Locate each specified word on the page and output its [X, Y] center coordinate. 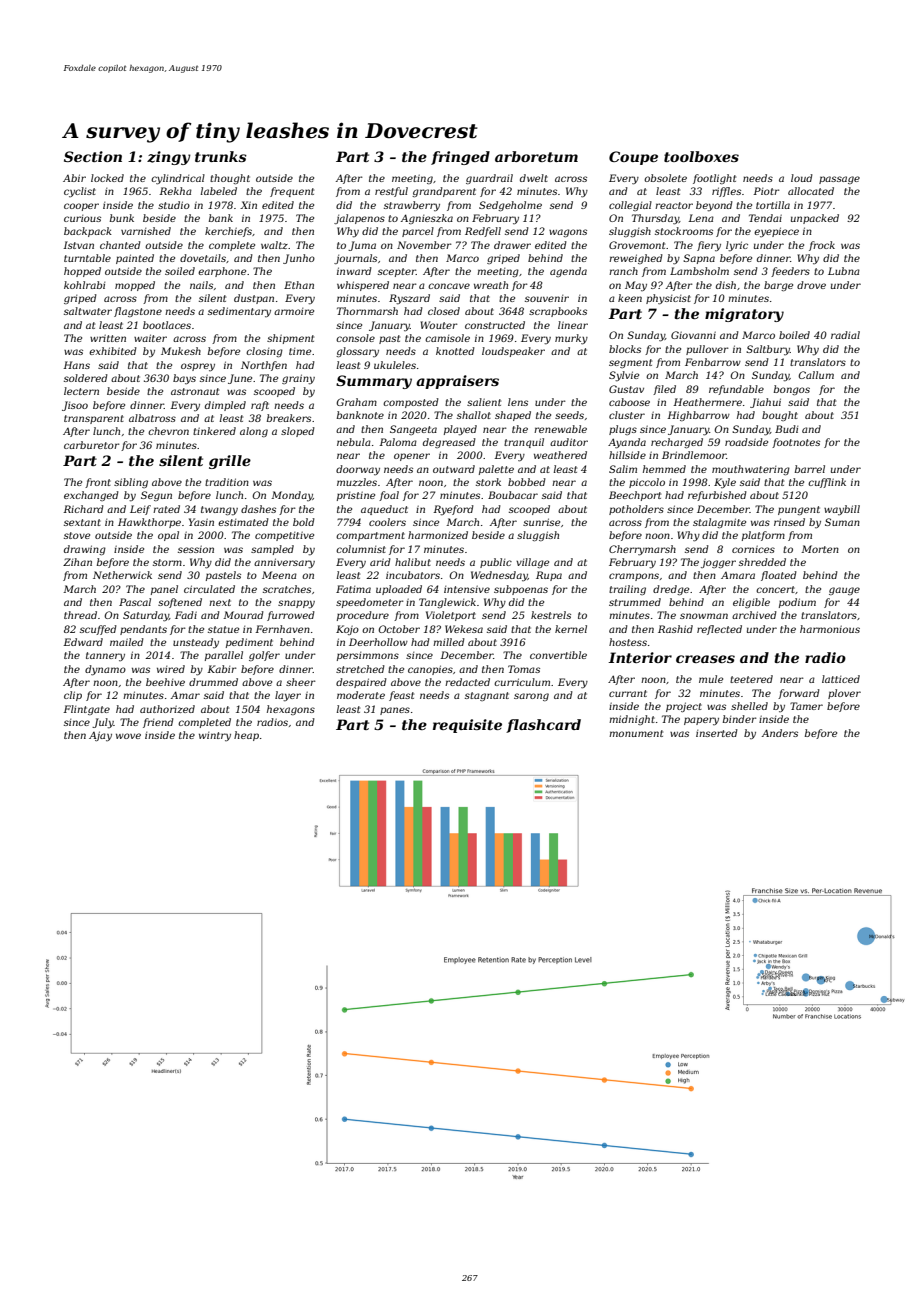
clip [73, 696]
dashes [258, 509]
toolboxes [701, 156]
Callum [816, 375]
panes [395, 711]
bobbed [527, 482]
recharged [677, 443]
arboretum [536, 156]
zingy [169, 158]
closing [264, 352]
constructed [495, 325]
